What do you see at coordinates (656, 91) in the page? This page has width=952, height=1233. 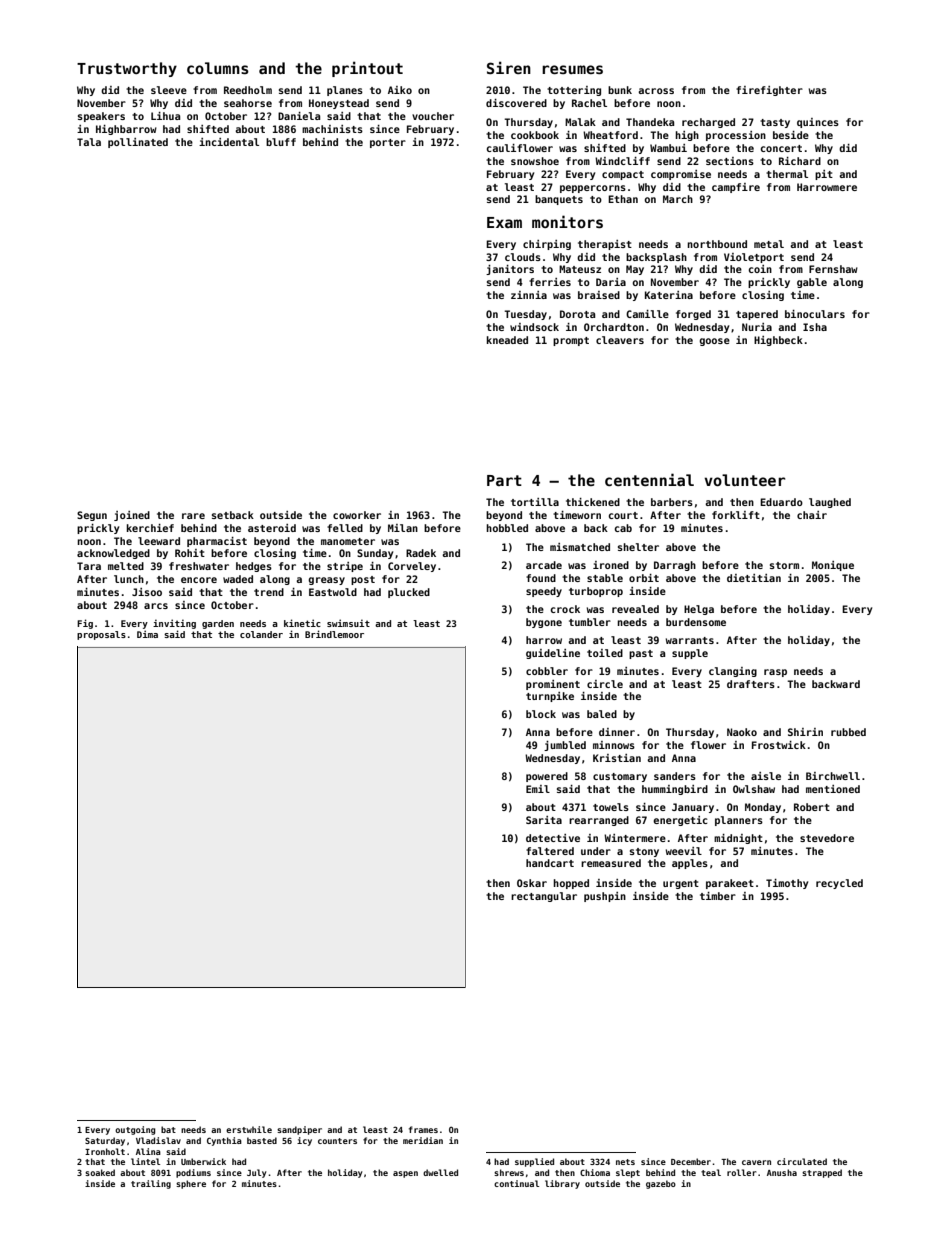 I see `across` at bounding box center [656, 91].
